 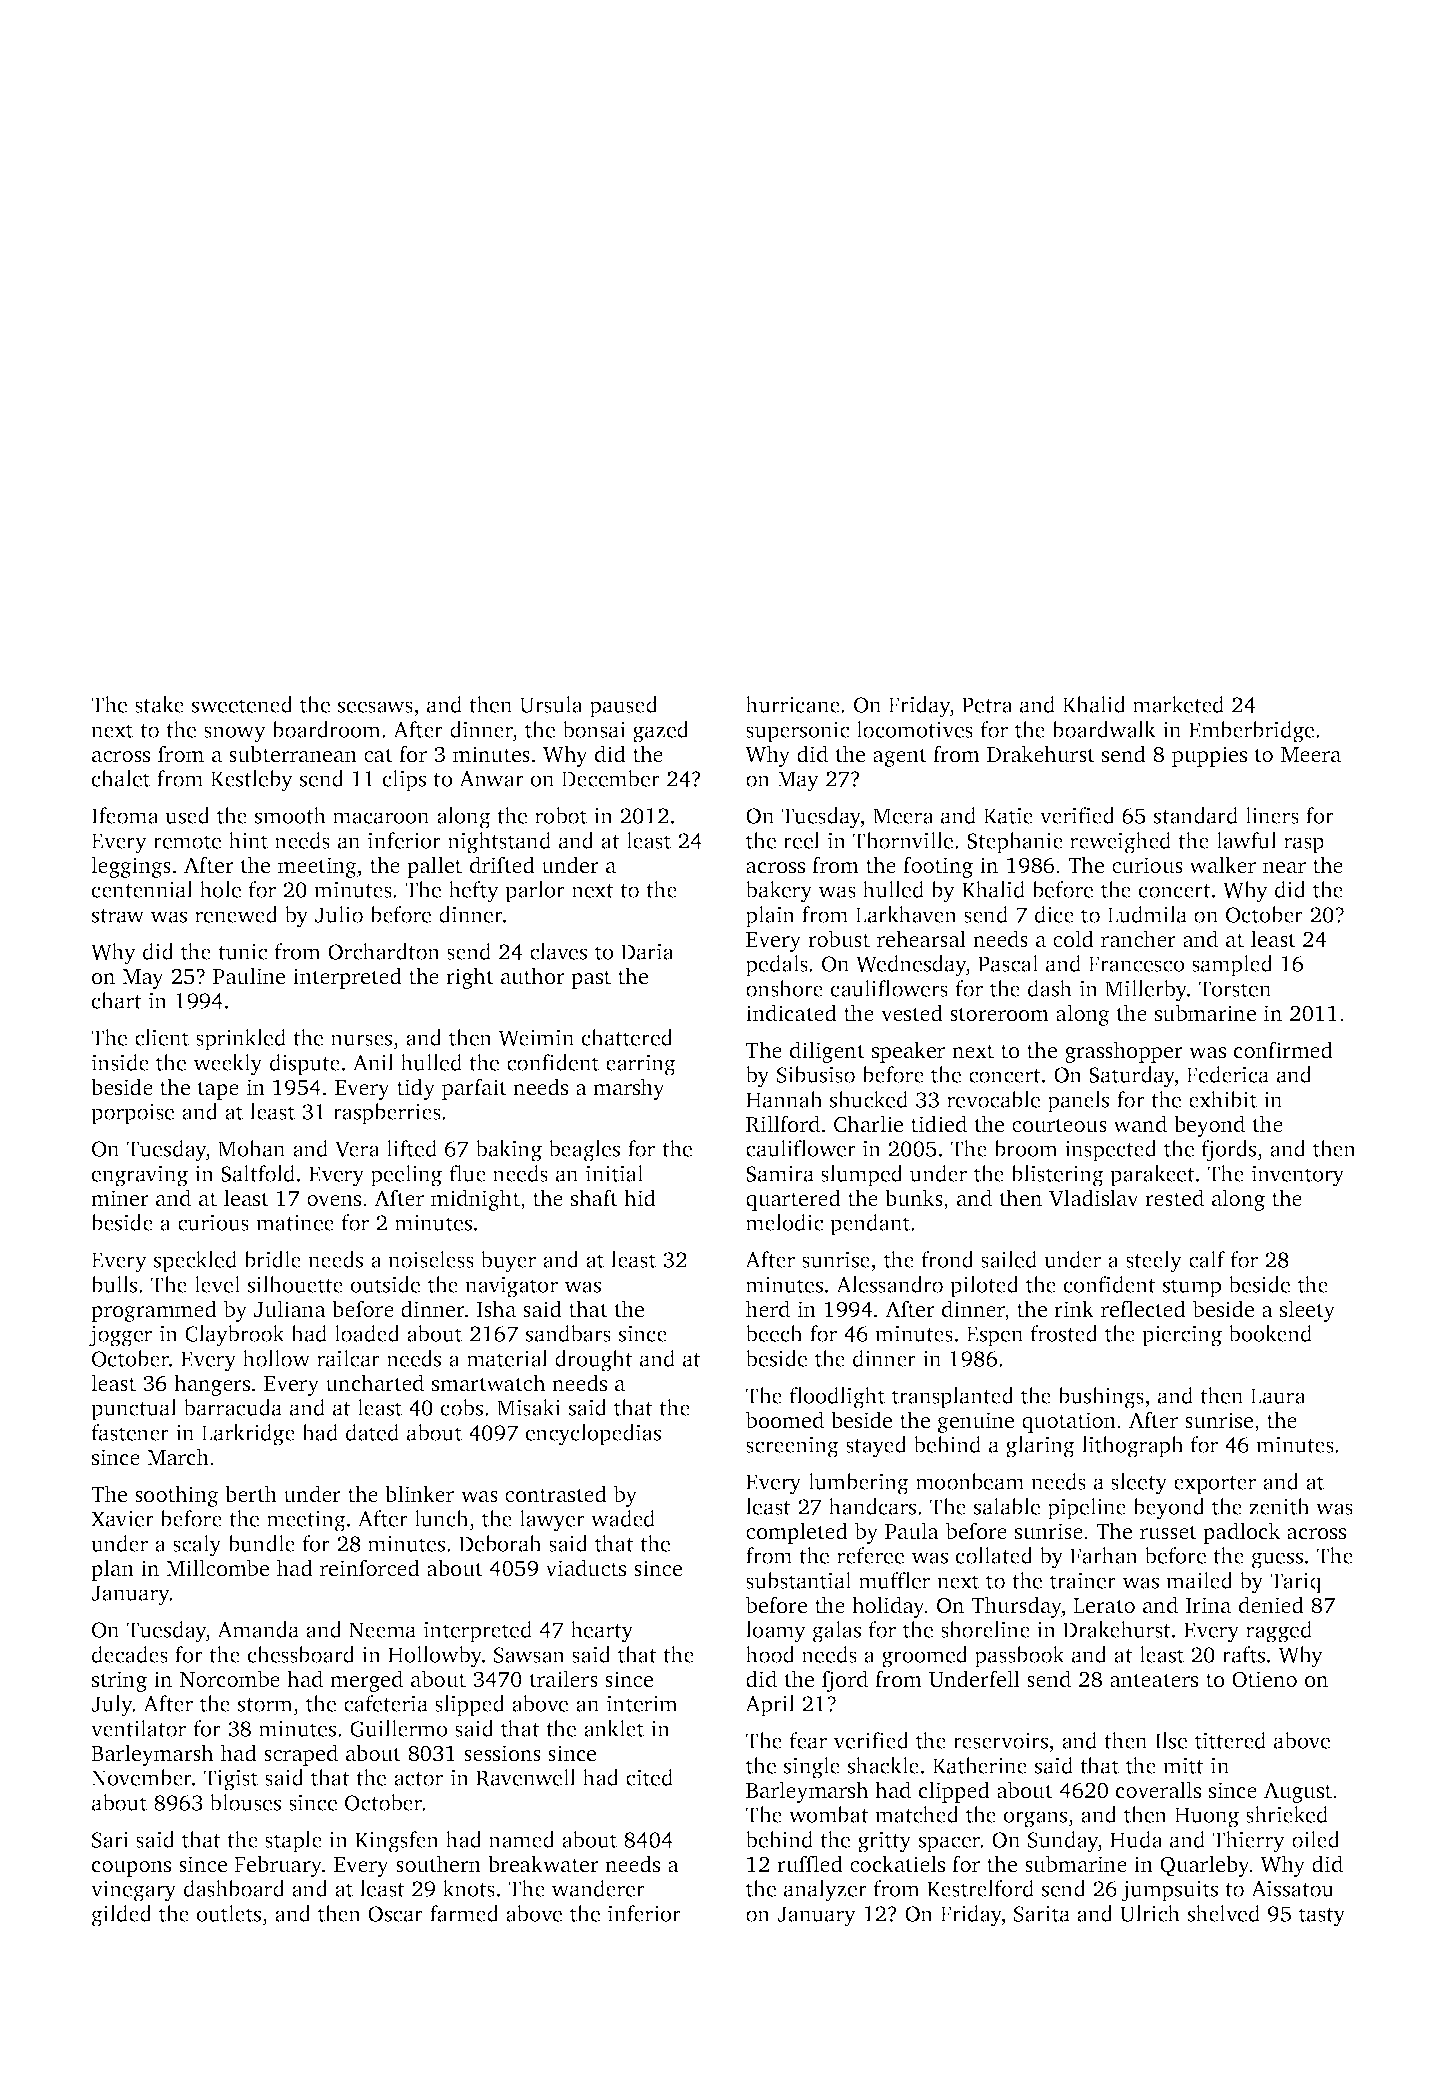 I want to click on marketed, so click(x=1178, y=704).
